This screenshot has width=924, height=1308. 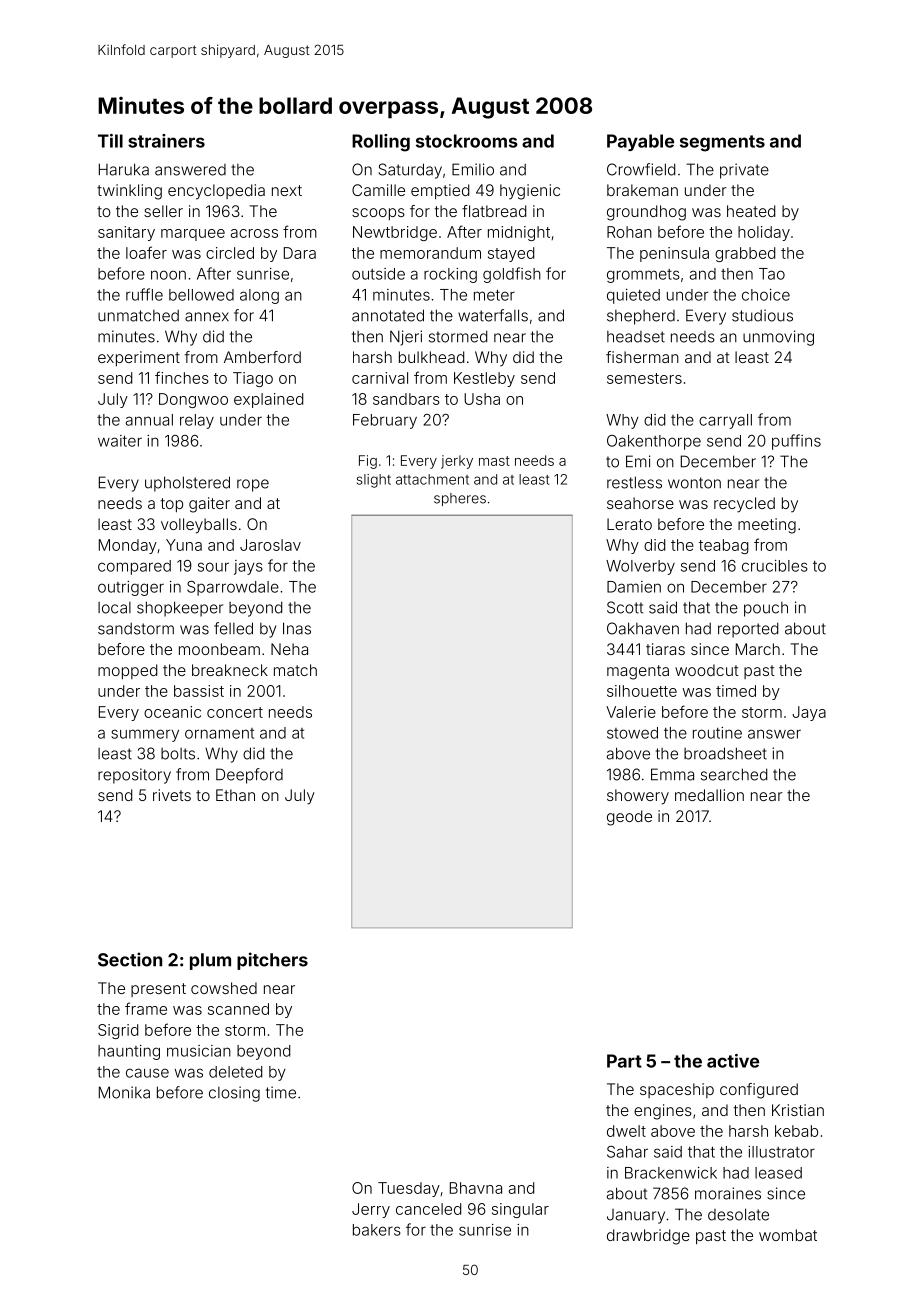 What do you see at coordinates (377, 1230) in the screenshot?
I see `bakers` at bounding box center [377, 1230].
